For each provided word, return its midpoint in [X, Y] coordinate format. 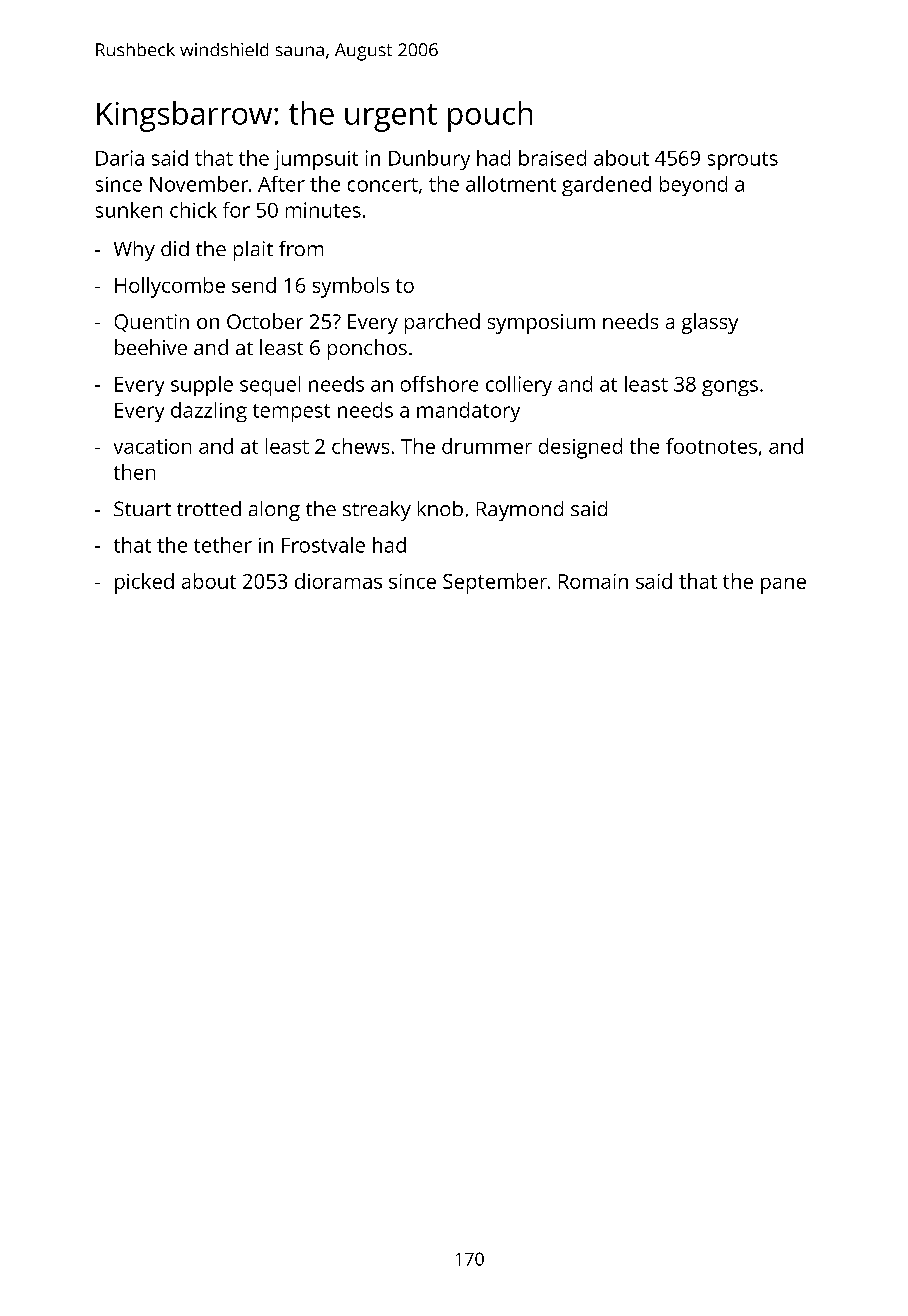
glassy [710, 323]
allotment [511, 184]
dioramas [338, 581]
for [236, 210]
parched [442, 323]
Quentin [152, 323]
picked [144, 583]
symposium [541, 324]
